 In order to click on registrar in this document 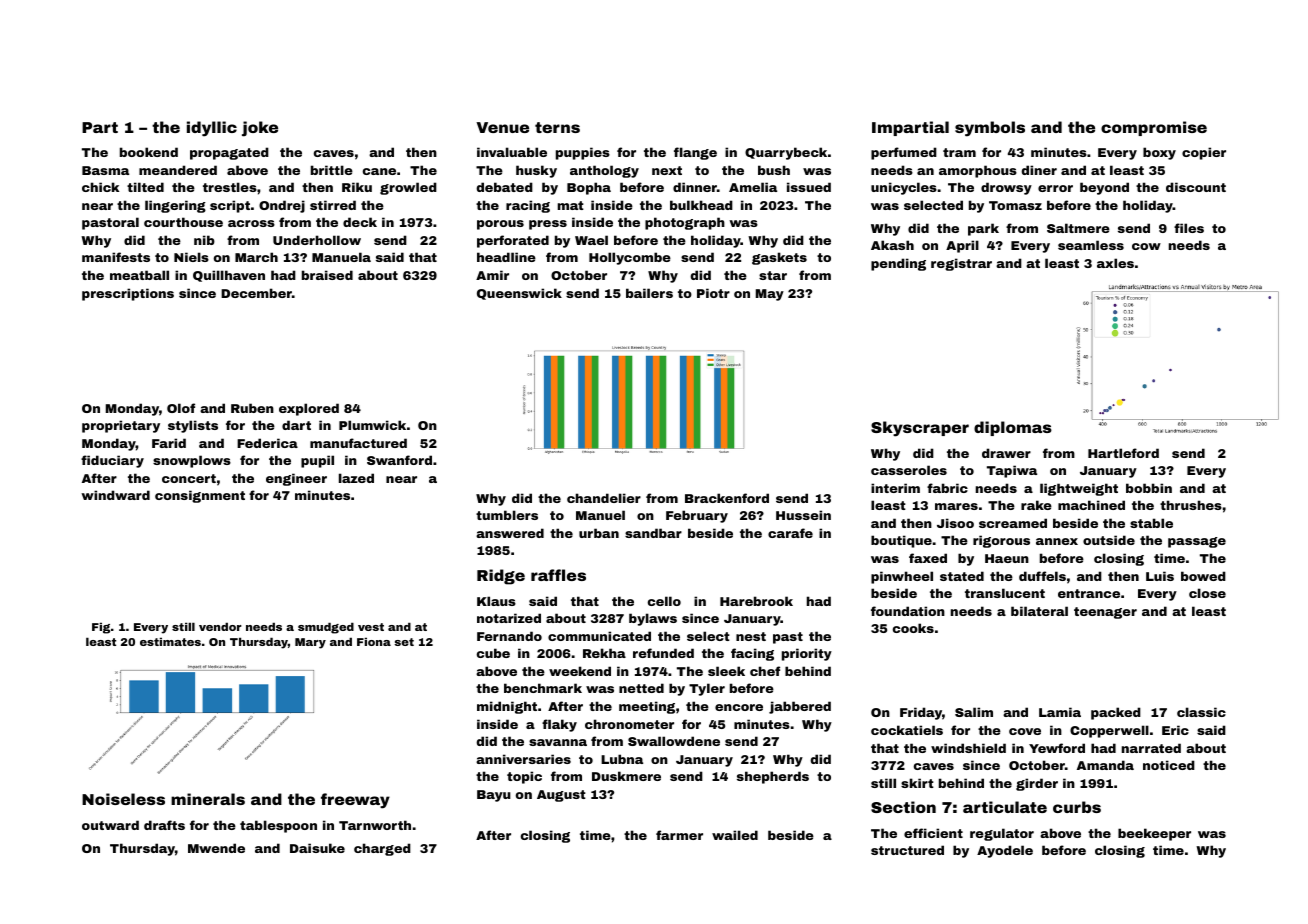, I will do `click(961, 264)`.
